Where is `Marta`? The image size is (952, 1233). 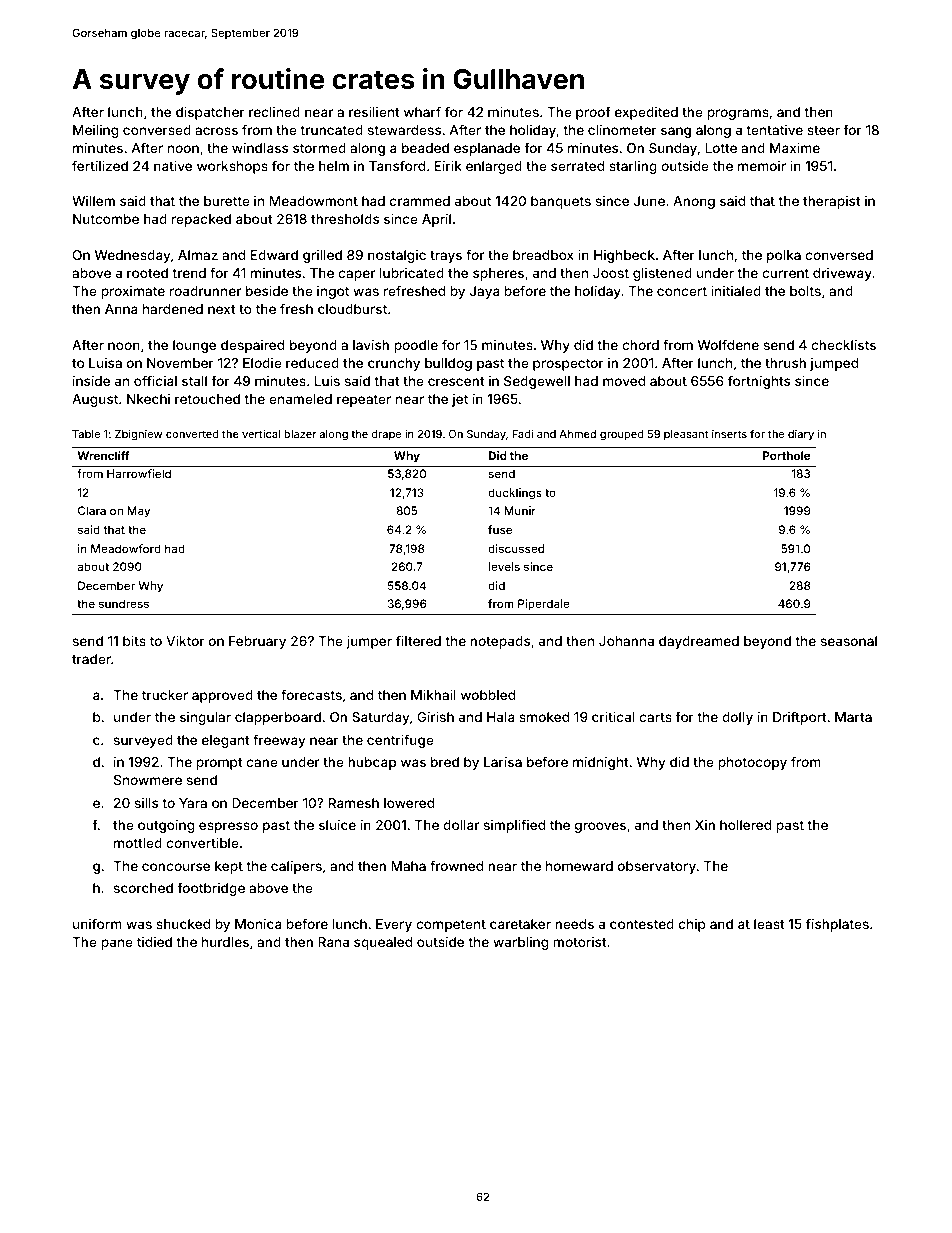 Marta is located at coordinates (853, 717).
